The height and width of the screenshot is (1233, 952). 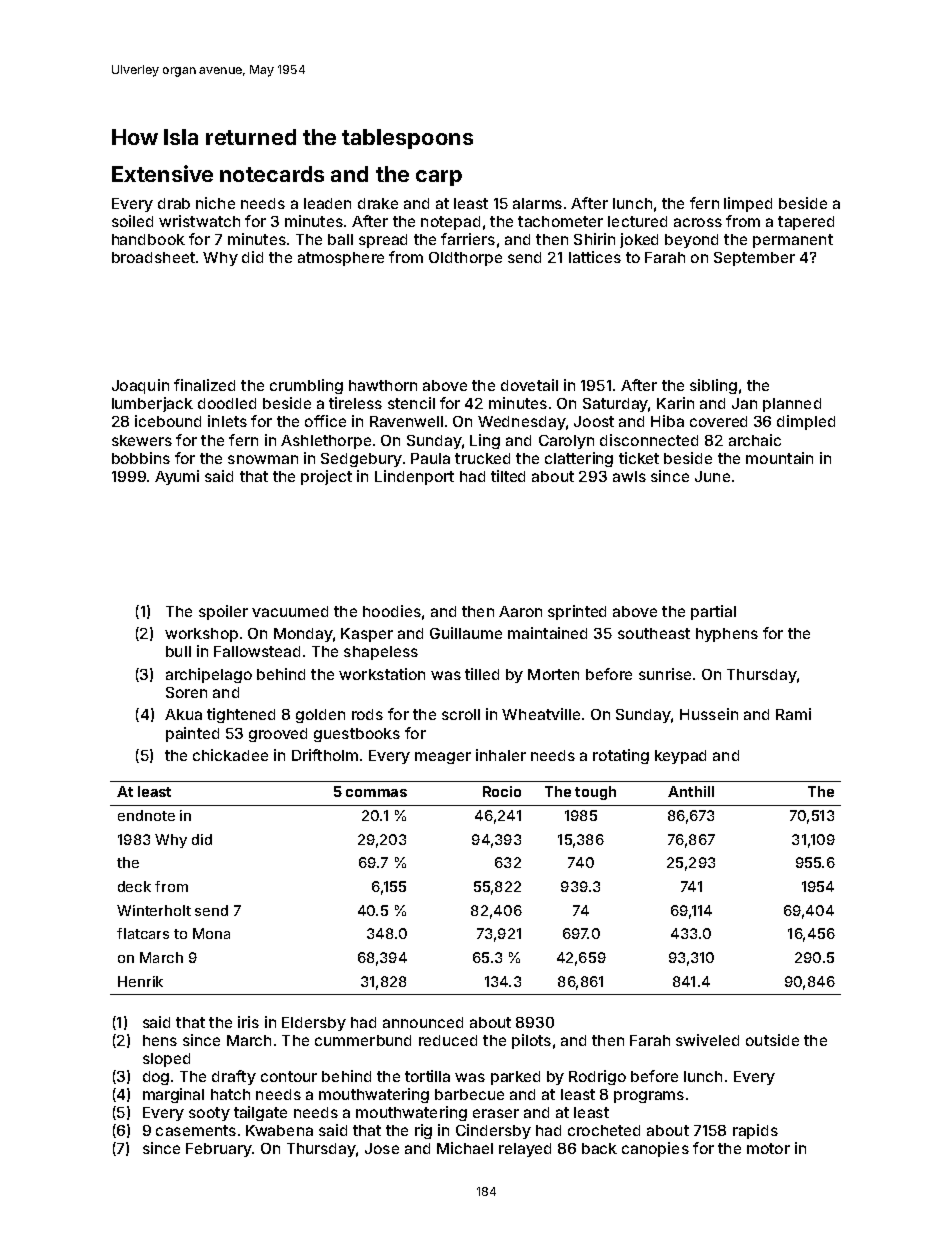 What do you see at coordinates (178, 651) in the screenshot?
I see `bull` at bounding box center [178, 651].
